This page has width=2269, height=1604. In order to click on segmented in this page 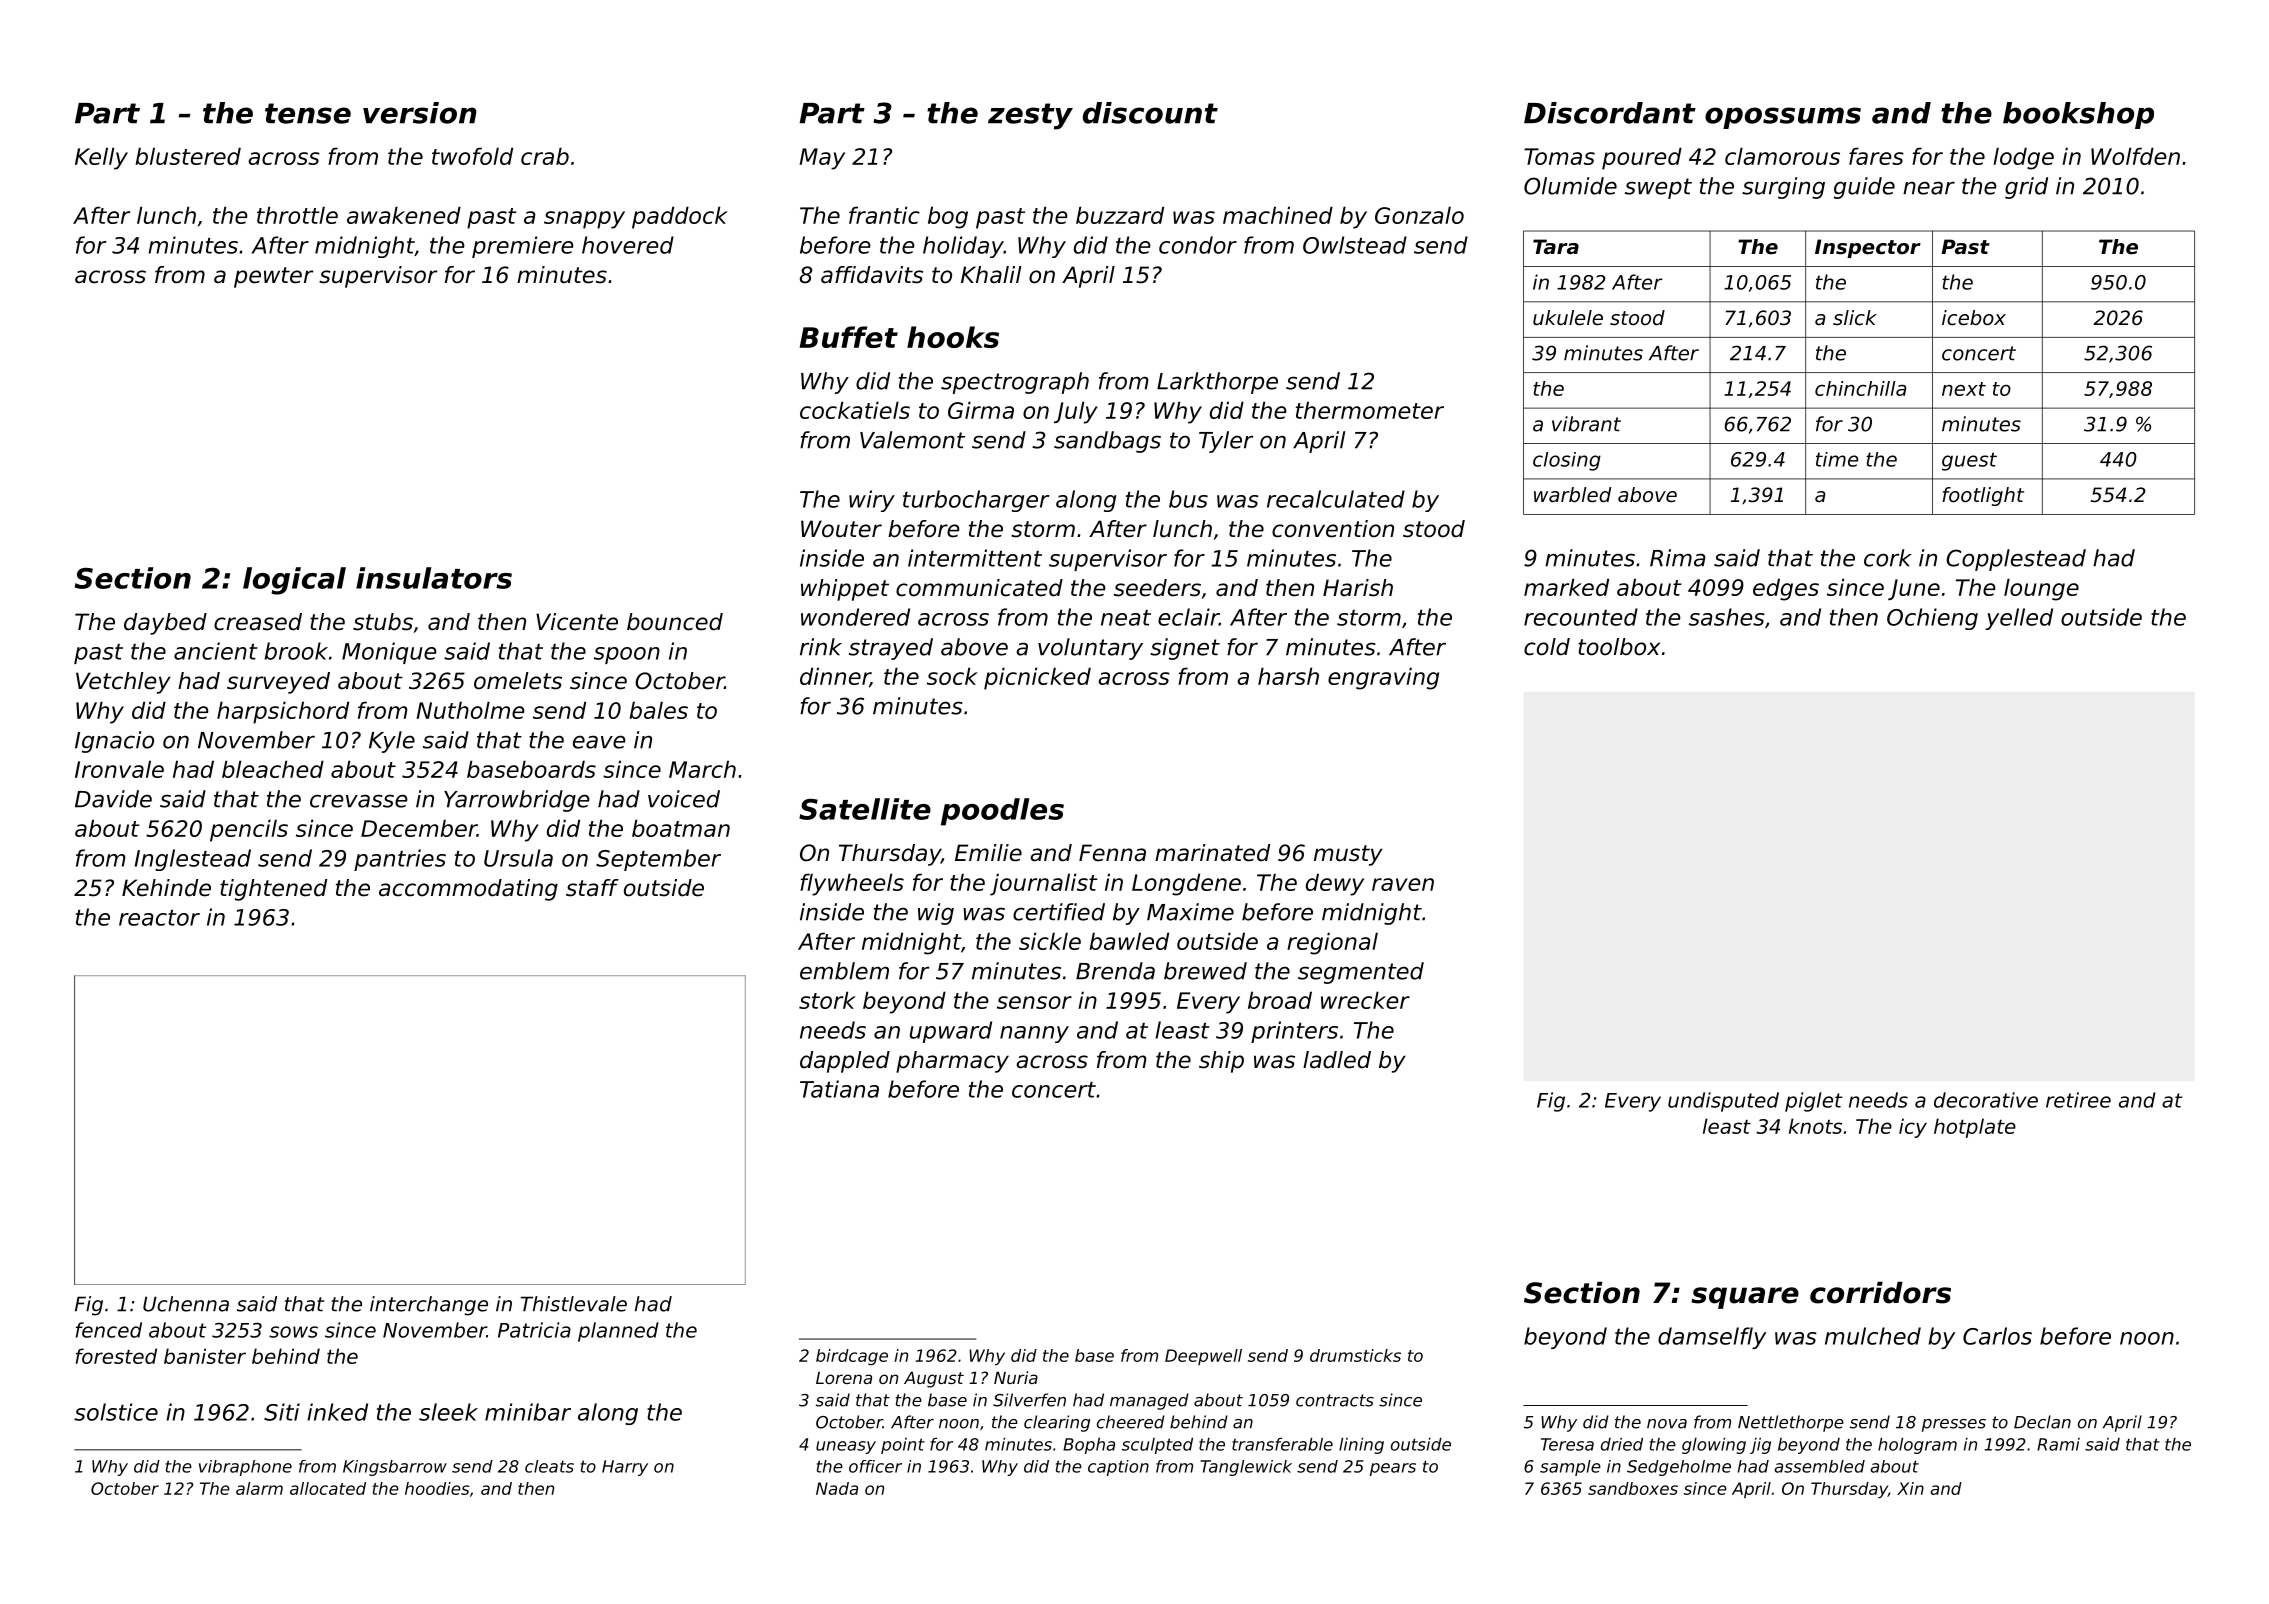, I will do `click(1361, 973)`.
